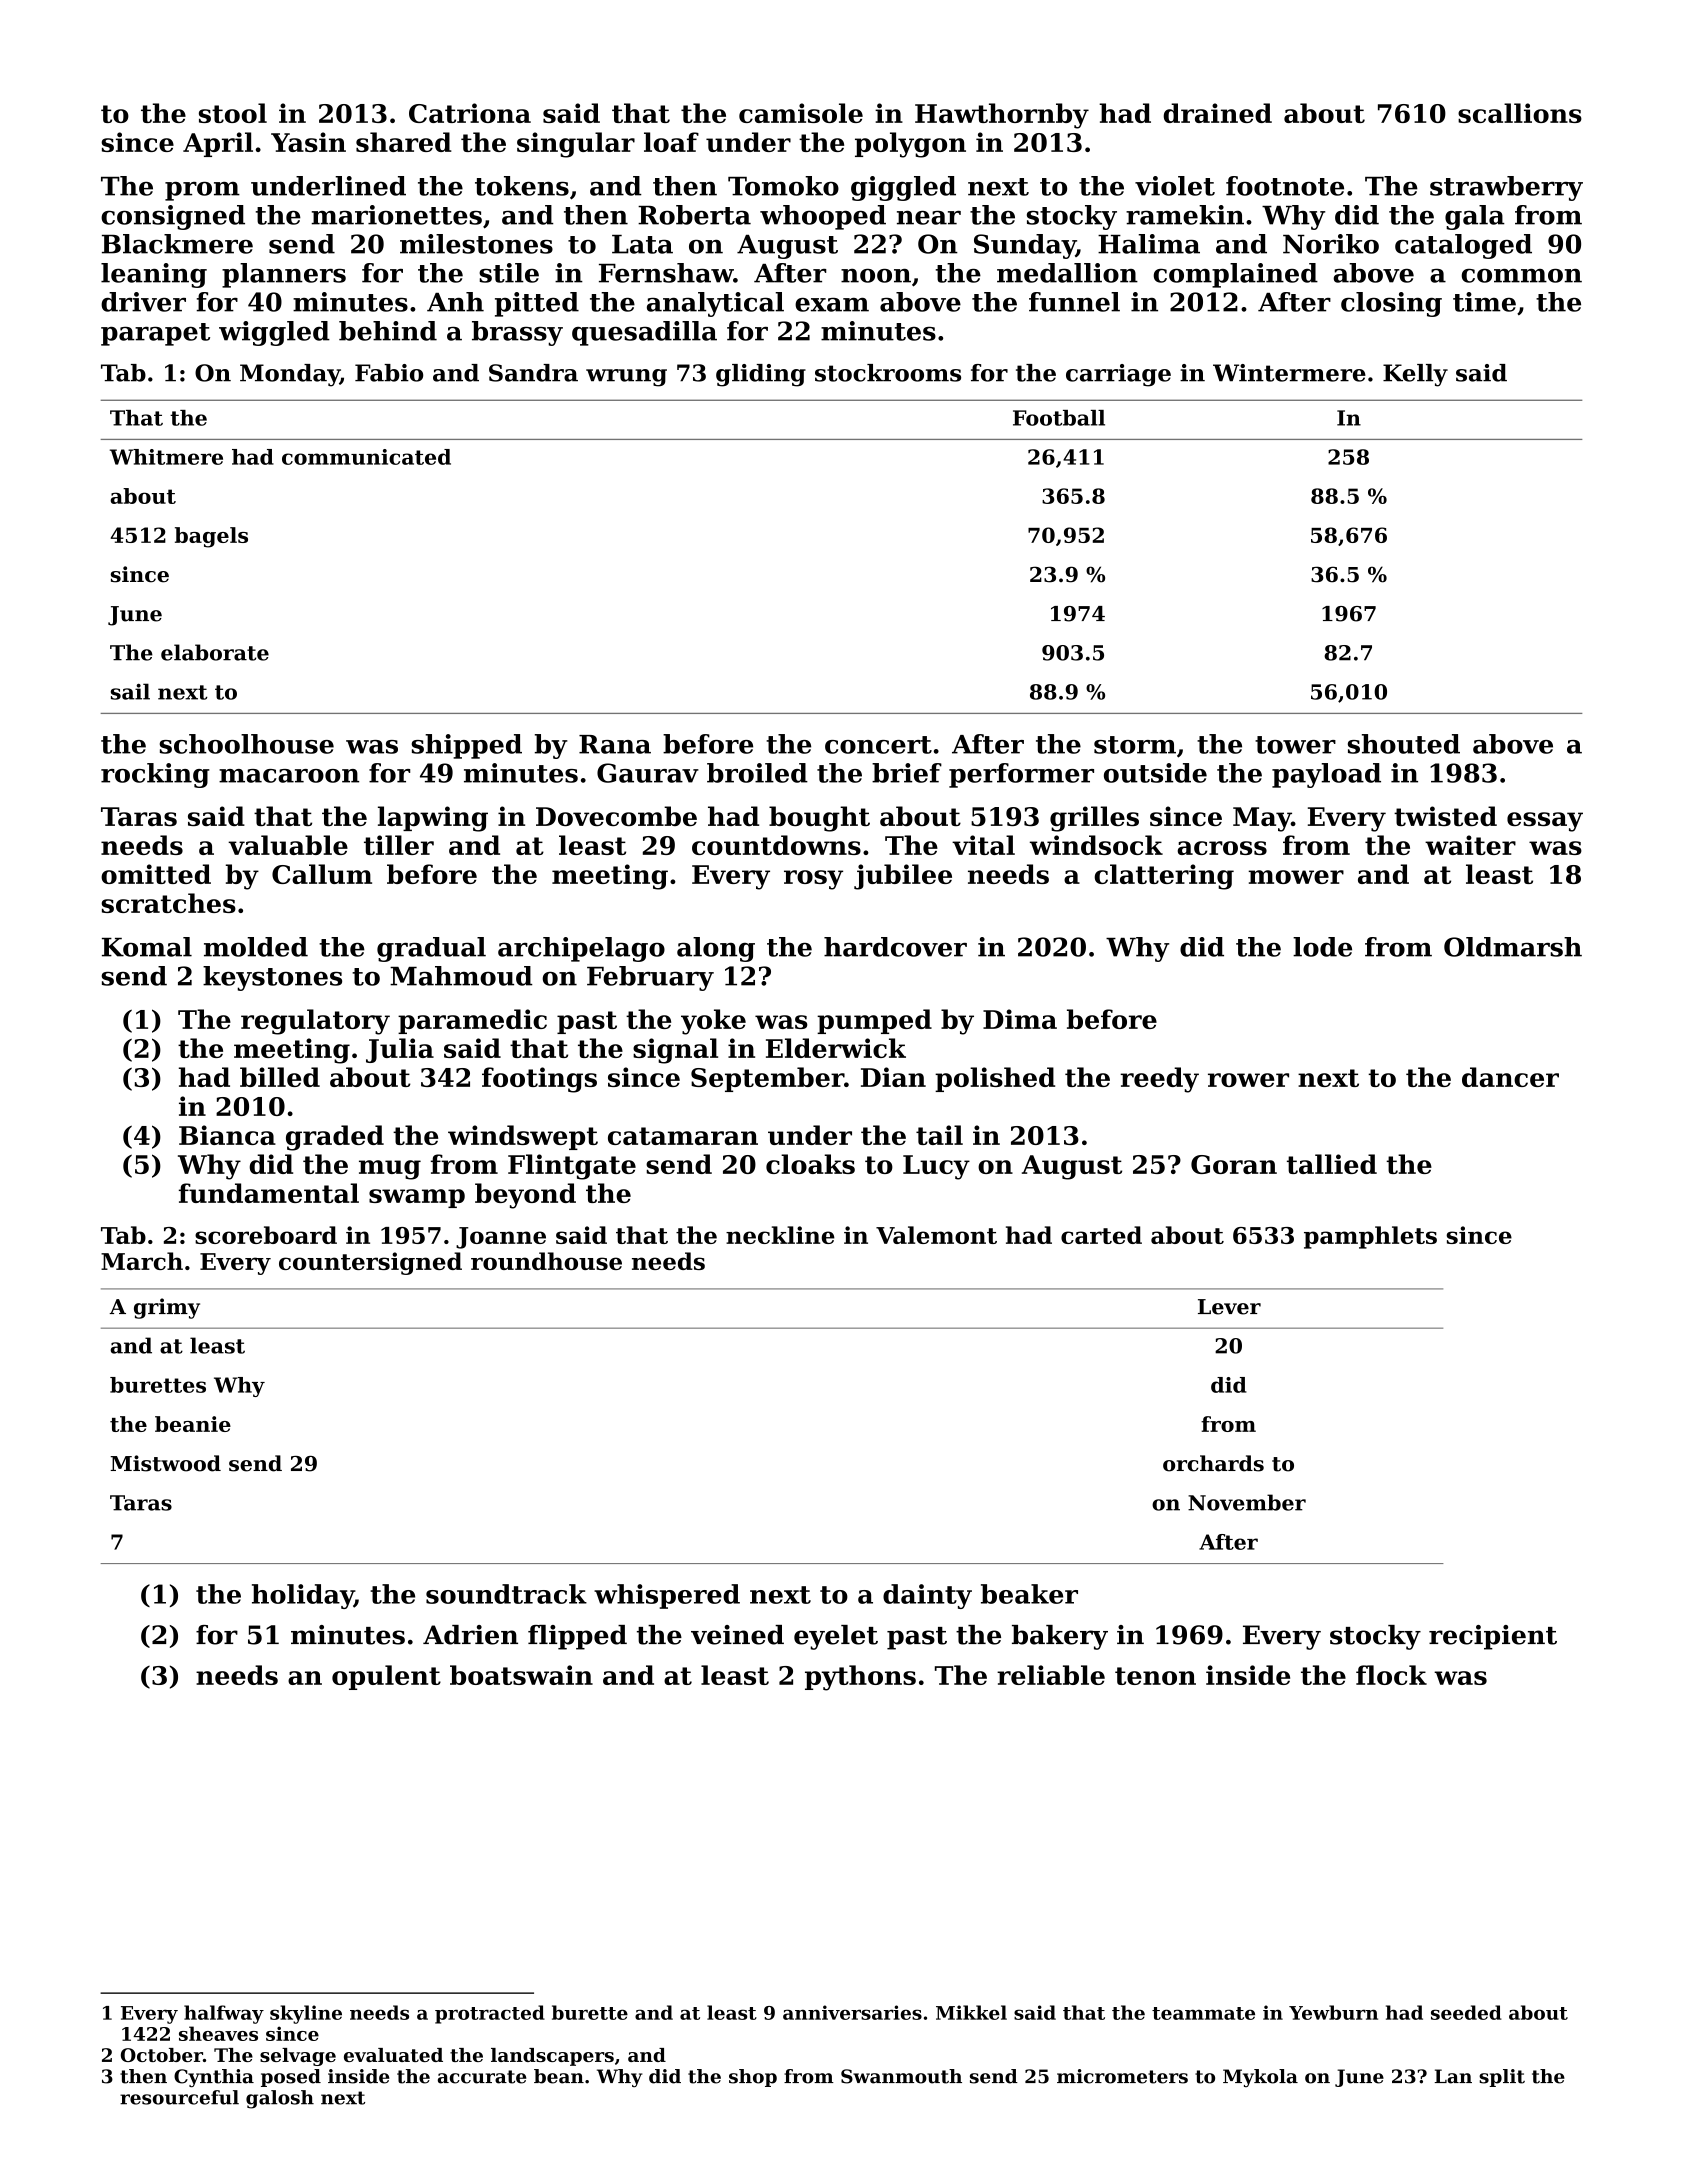  What do you see at coordinates (939, 1135) in the page?
I see `tail` at bounding box center [939, 1135].
